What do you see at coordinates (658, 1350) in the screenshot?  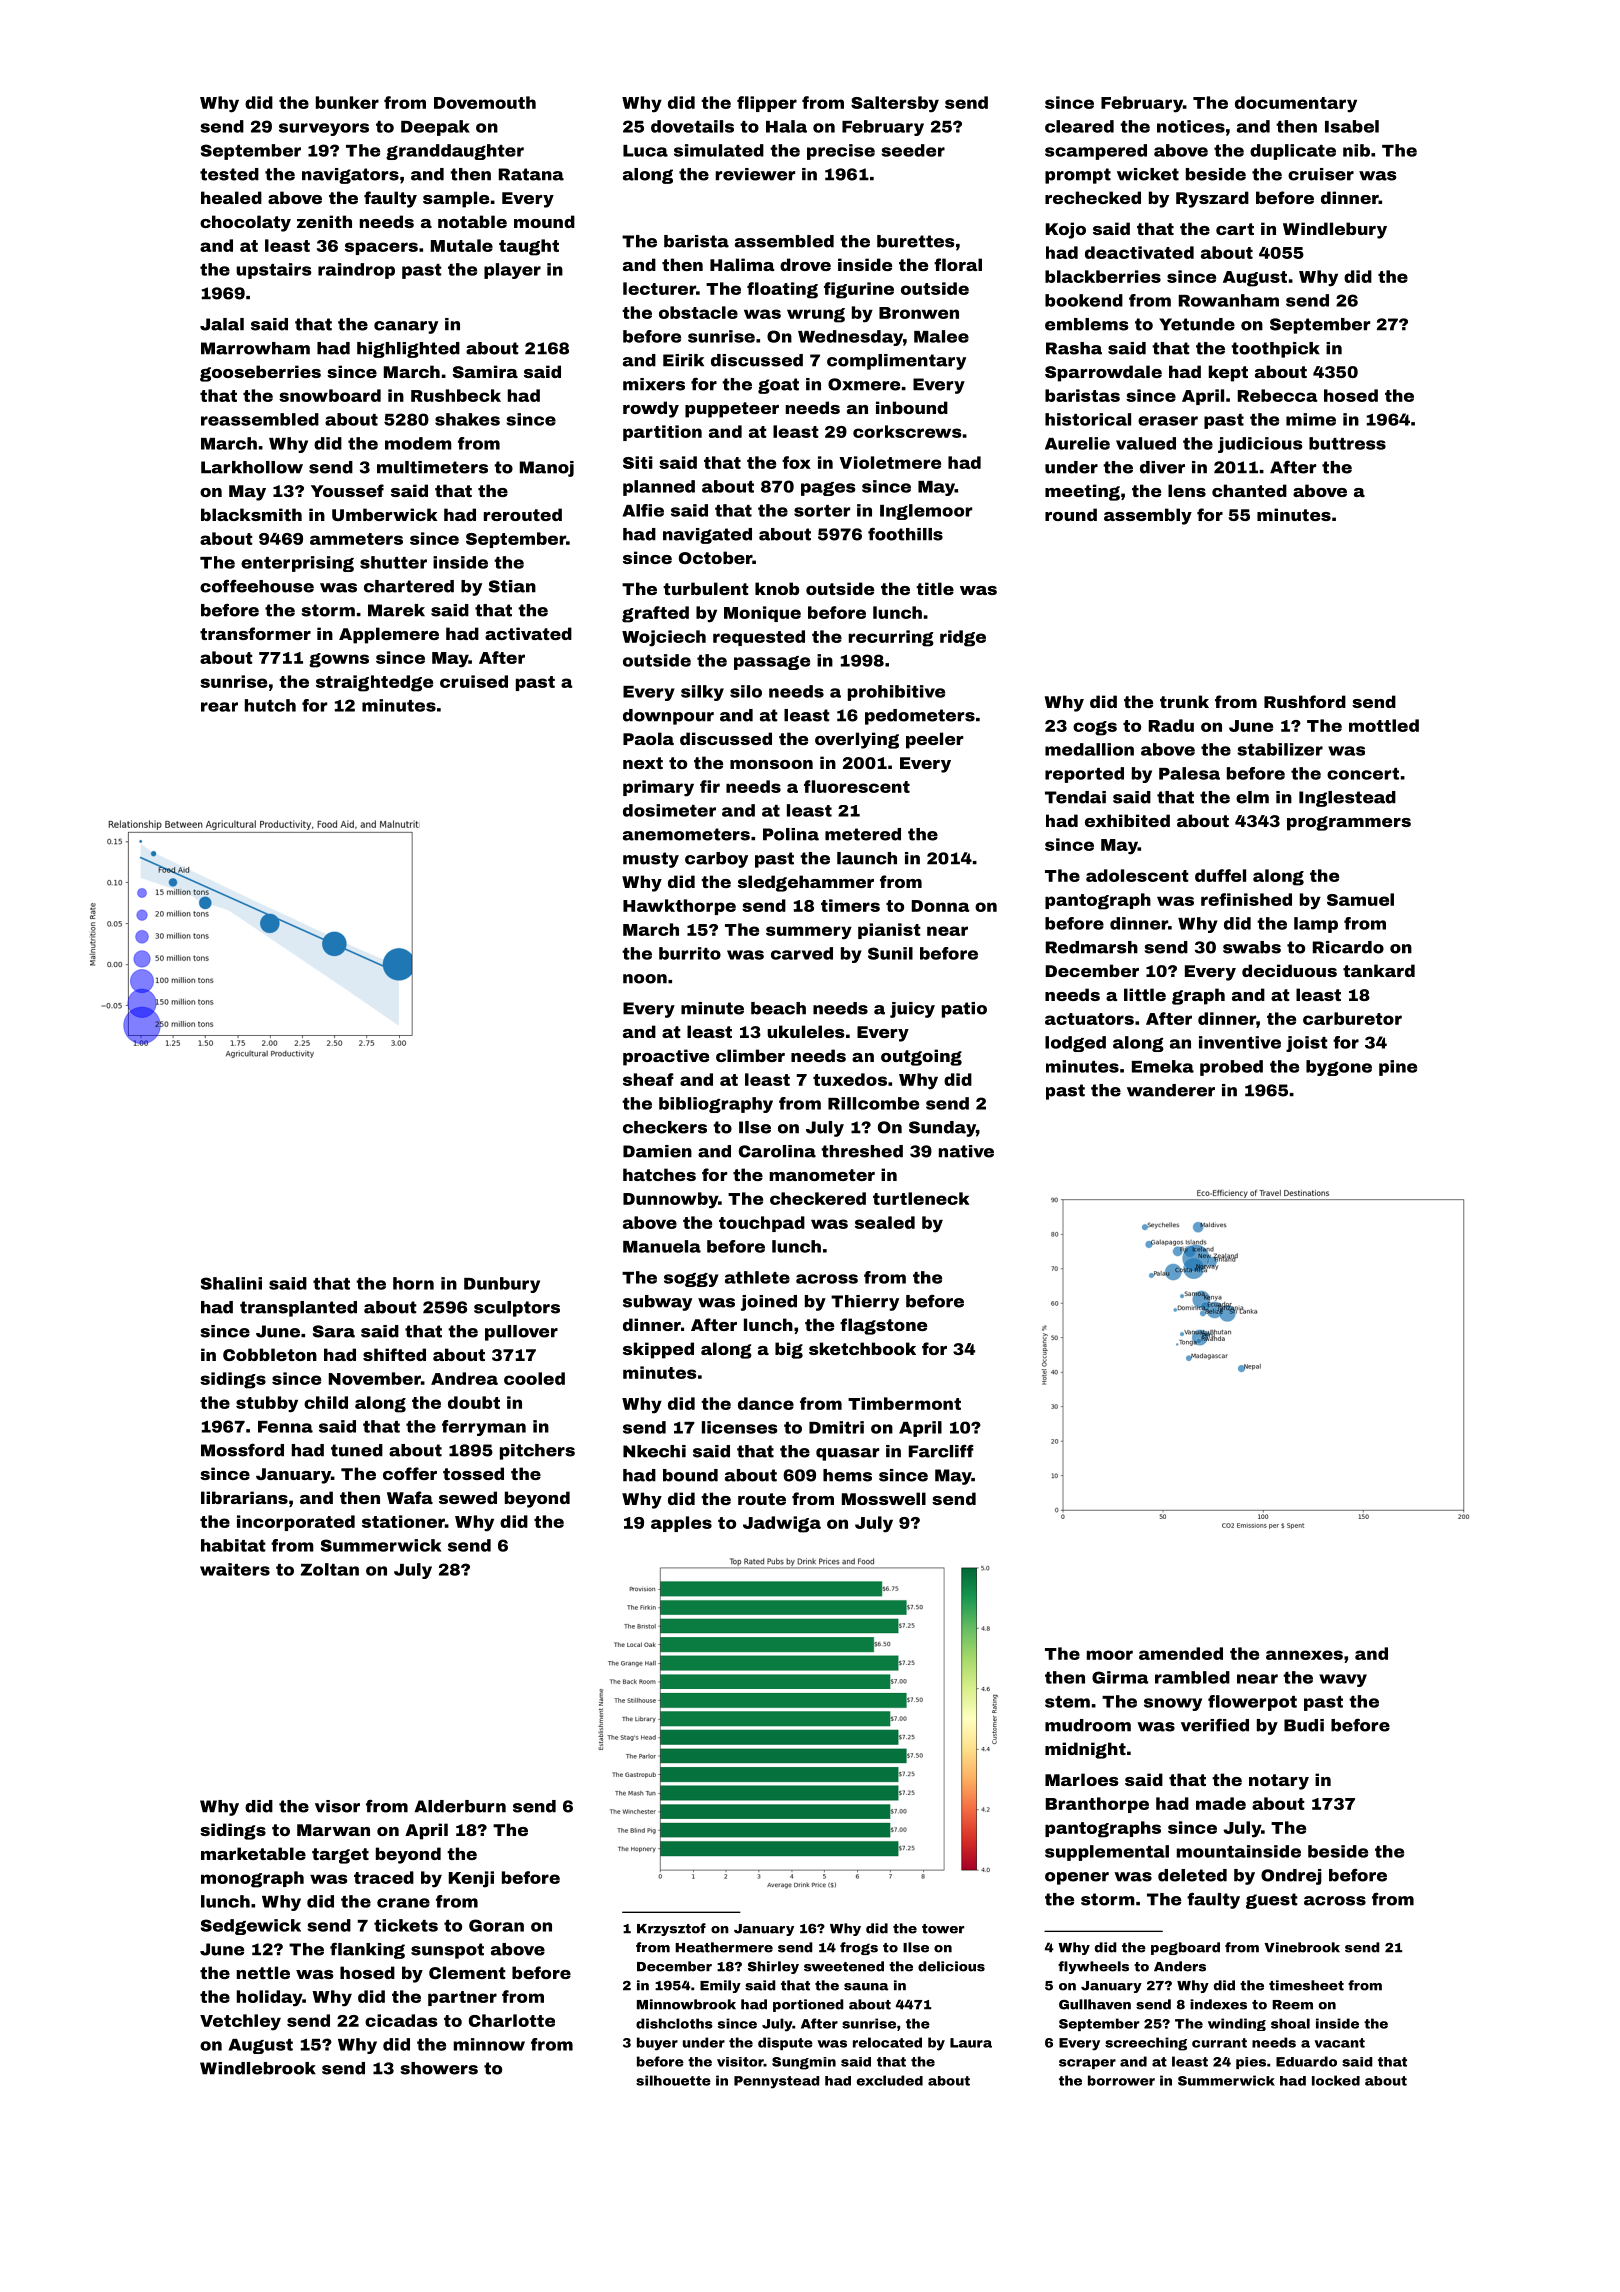 I see `skipped` at bounding box center [658, 1350].
